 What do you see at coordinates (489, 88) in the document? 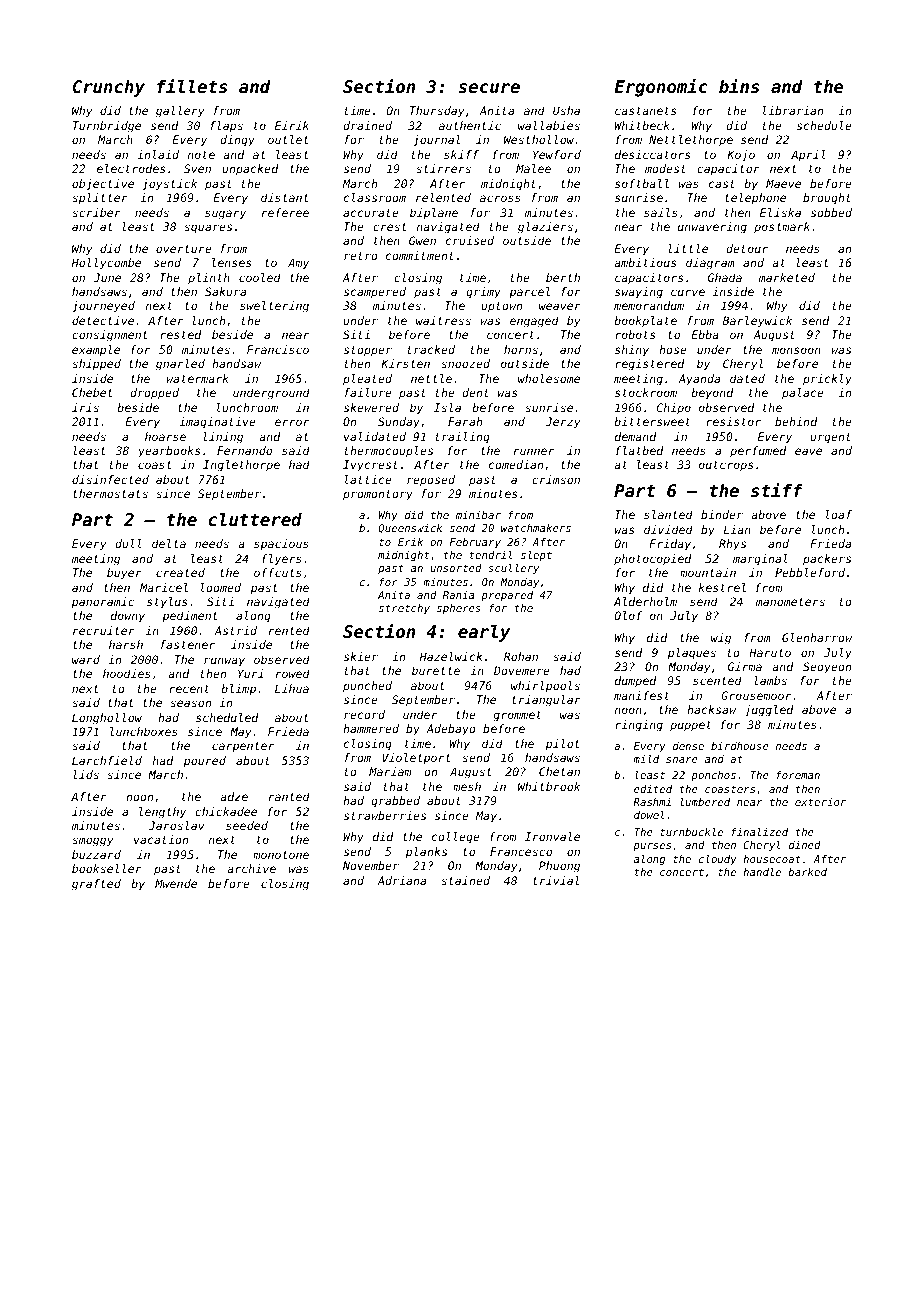
I see `secure` at bounding box center [489, 88].
